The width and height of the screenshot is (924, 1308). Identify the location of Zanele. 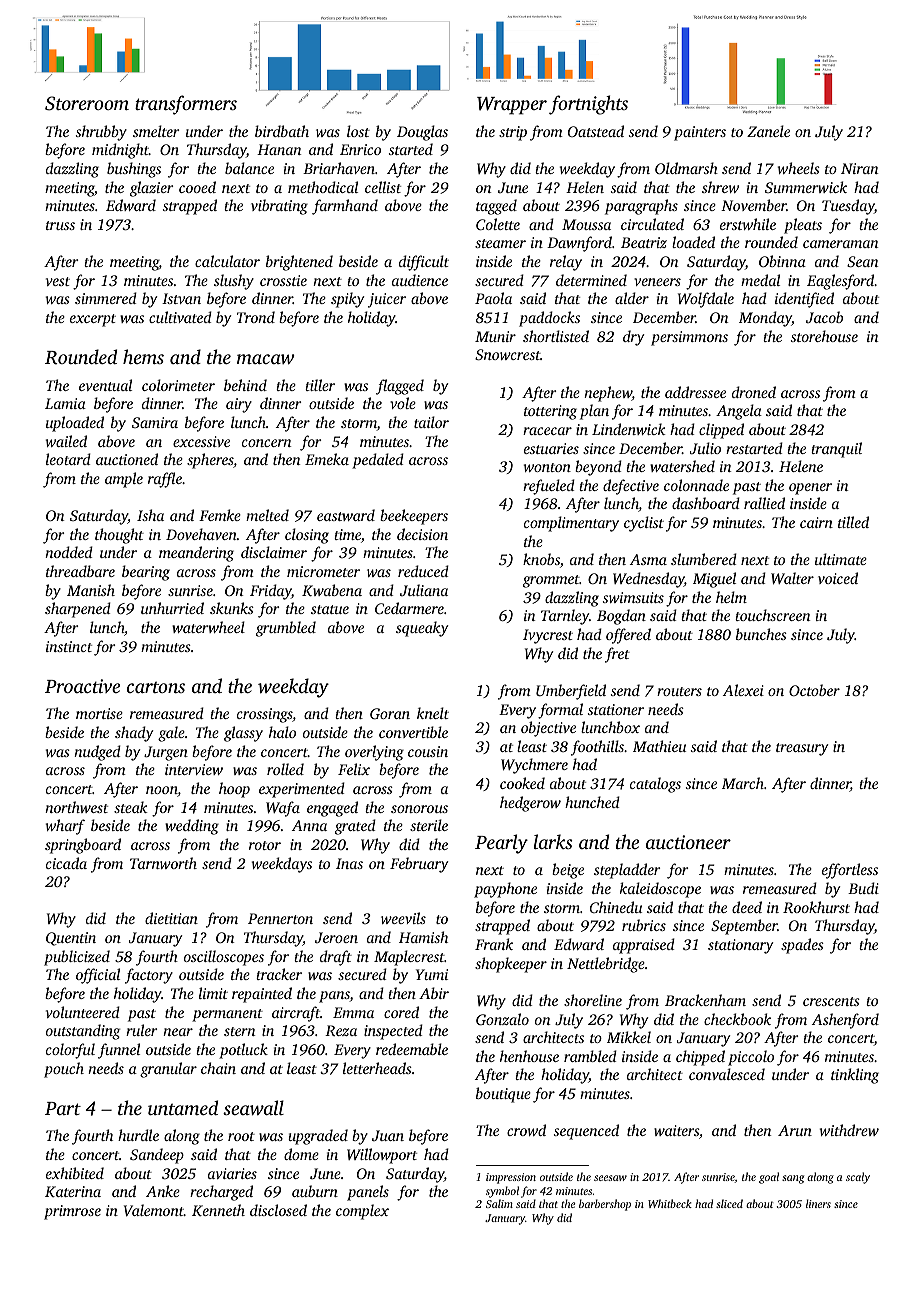
(768, 131).
